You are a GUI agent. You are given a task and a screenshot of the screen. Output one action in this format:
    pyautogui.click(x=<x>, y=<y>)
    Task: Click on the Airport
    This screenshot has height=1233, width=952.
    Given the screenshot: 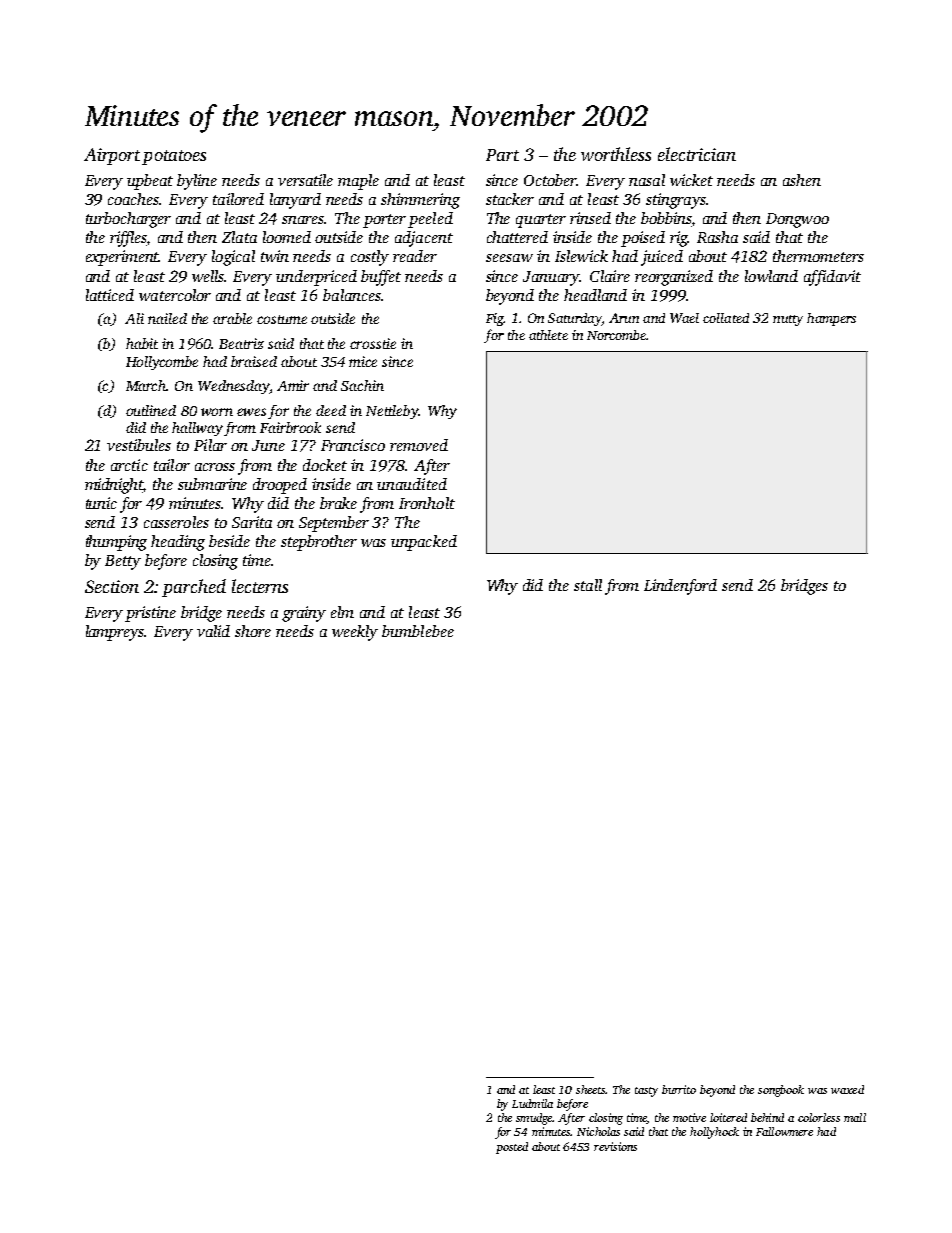 What is the action you would take?
    pyautogui.click(x=112, y=156)
